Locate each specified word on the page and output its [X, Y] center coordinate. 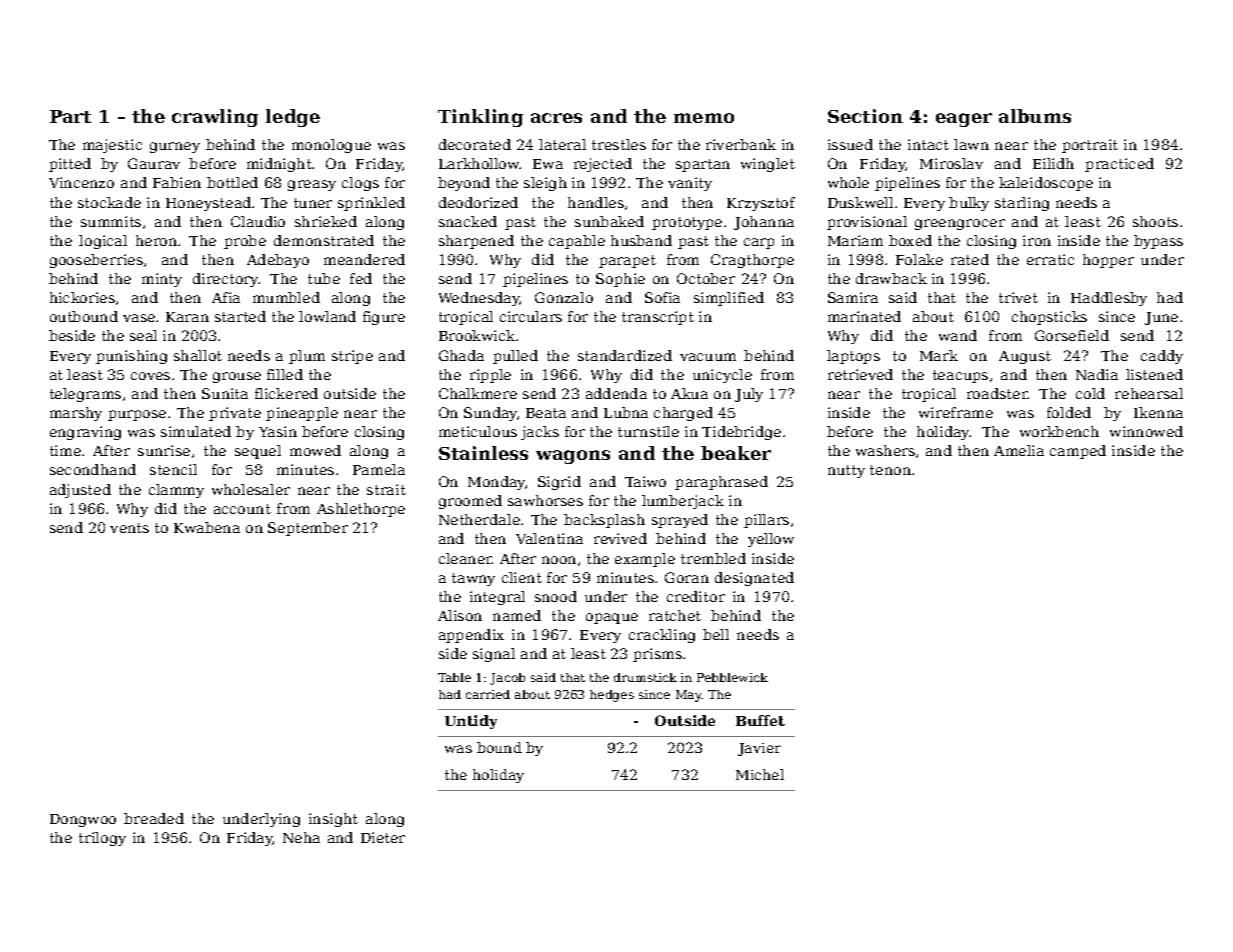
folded [1069, 412]
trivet [1018, 297]
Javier [759, 749]
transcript [658, 318]
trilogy [102, 839]
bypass [1158, 242]
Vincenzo [81, 182]
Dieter [383, 837]
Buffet [760, 720]
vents [129, 528]
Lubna [626, 412]
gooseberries [96, 261]
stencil [173, 469]
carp [759, 243]
